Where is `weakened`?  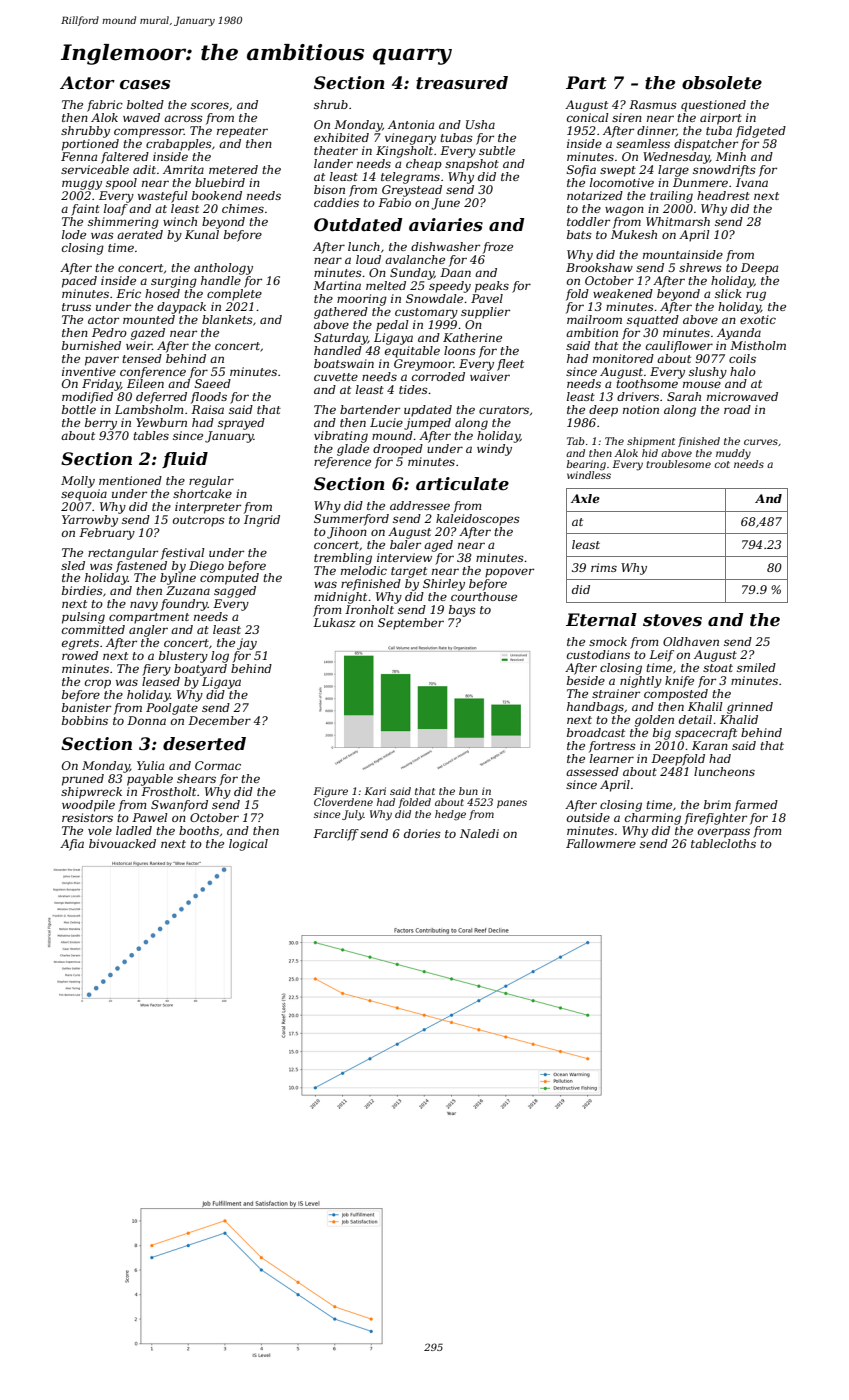 weakened is located at coordinates (623, 293).
